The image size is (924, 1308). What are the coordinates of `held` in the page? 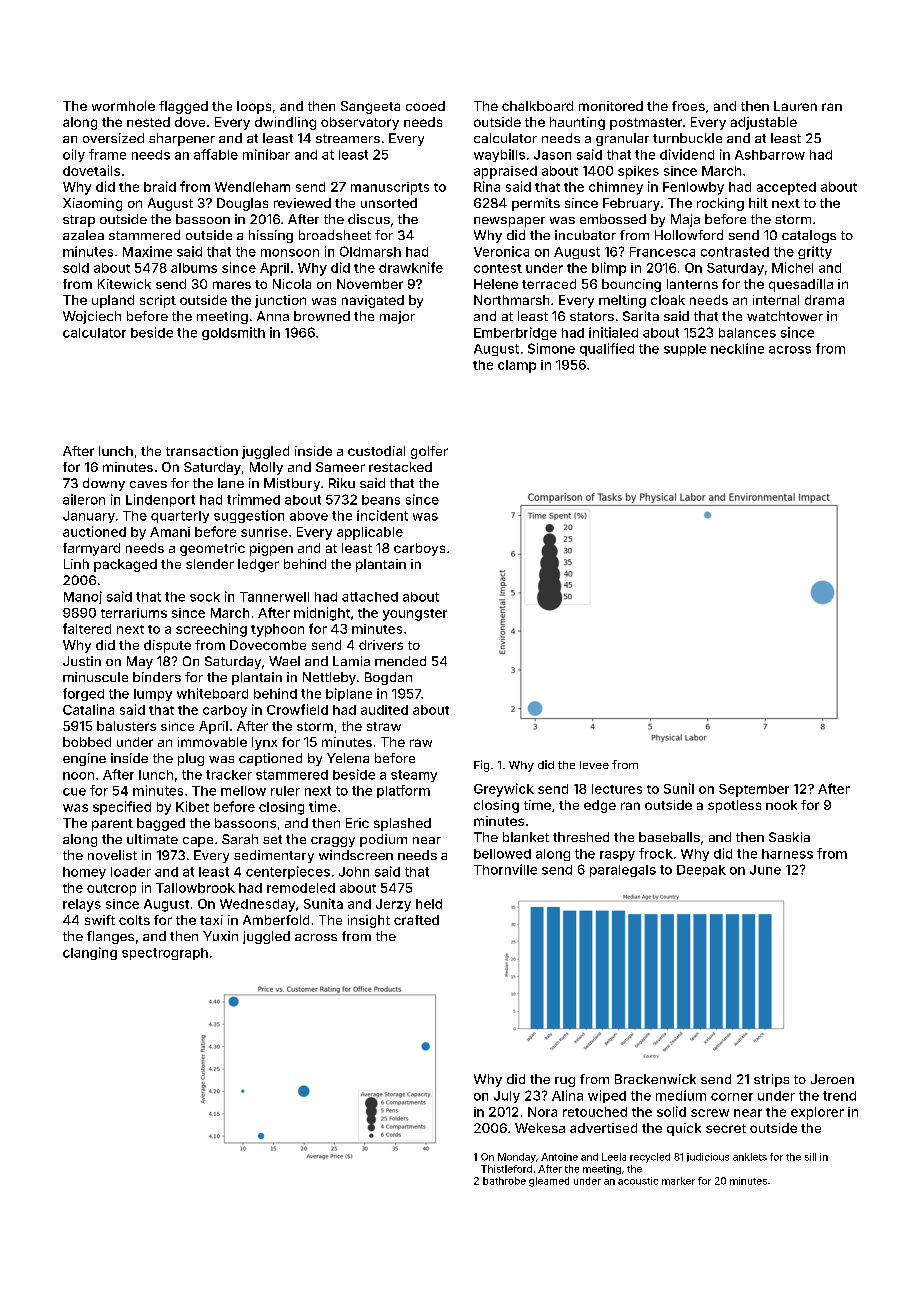 It's located at (429, 904).
